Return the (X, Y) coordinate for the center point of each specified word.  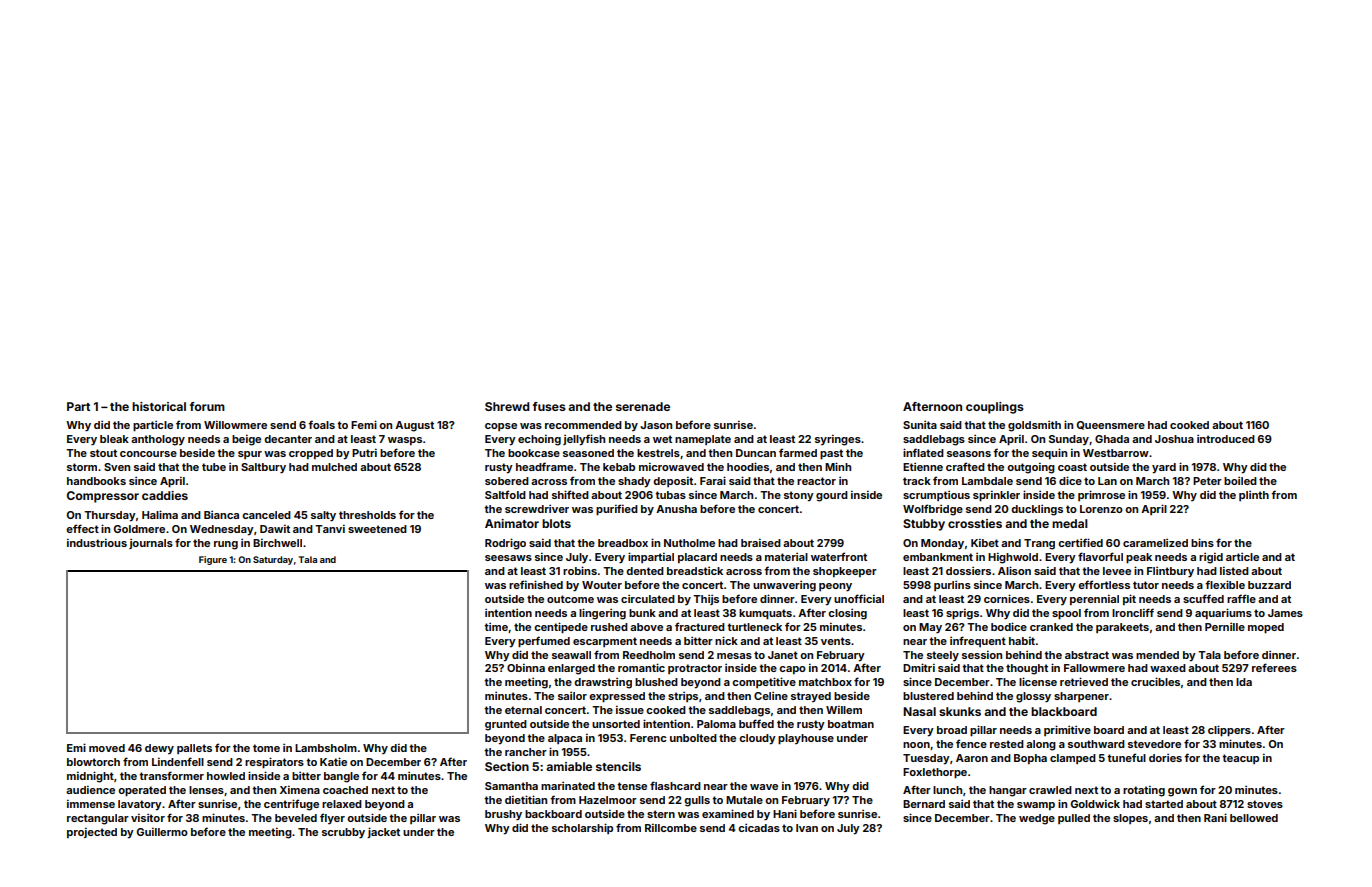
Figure (213, 560)
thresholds (367, 515)
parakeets (1122, 628)
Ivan (807, 828)
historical (159, 406)
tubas (670, 495)
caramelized (1155, 542)
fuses (549, 406)
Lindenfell (178, 761)
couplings (995, 408)
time (496, 626)
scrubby (343, 833)
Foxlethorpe (935, 773)
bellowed (1254, 818)
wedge (1037, 819)
